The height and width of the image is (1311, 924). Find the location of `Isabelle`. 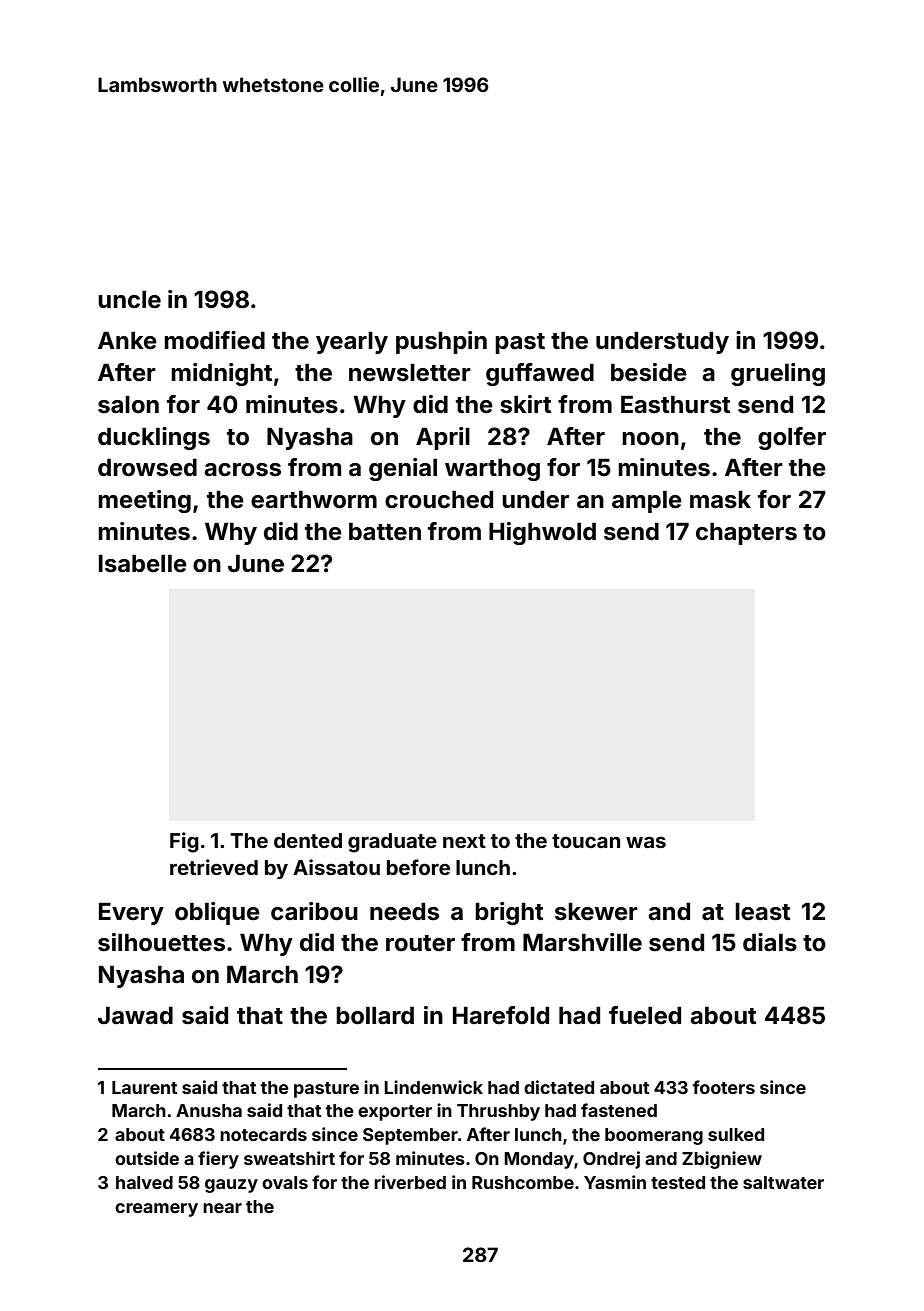

Isabelle is located at coordinates (143, 563).
